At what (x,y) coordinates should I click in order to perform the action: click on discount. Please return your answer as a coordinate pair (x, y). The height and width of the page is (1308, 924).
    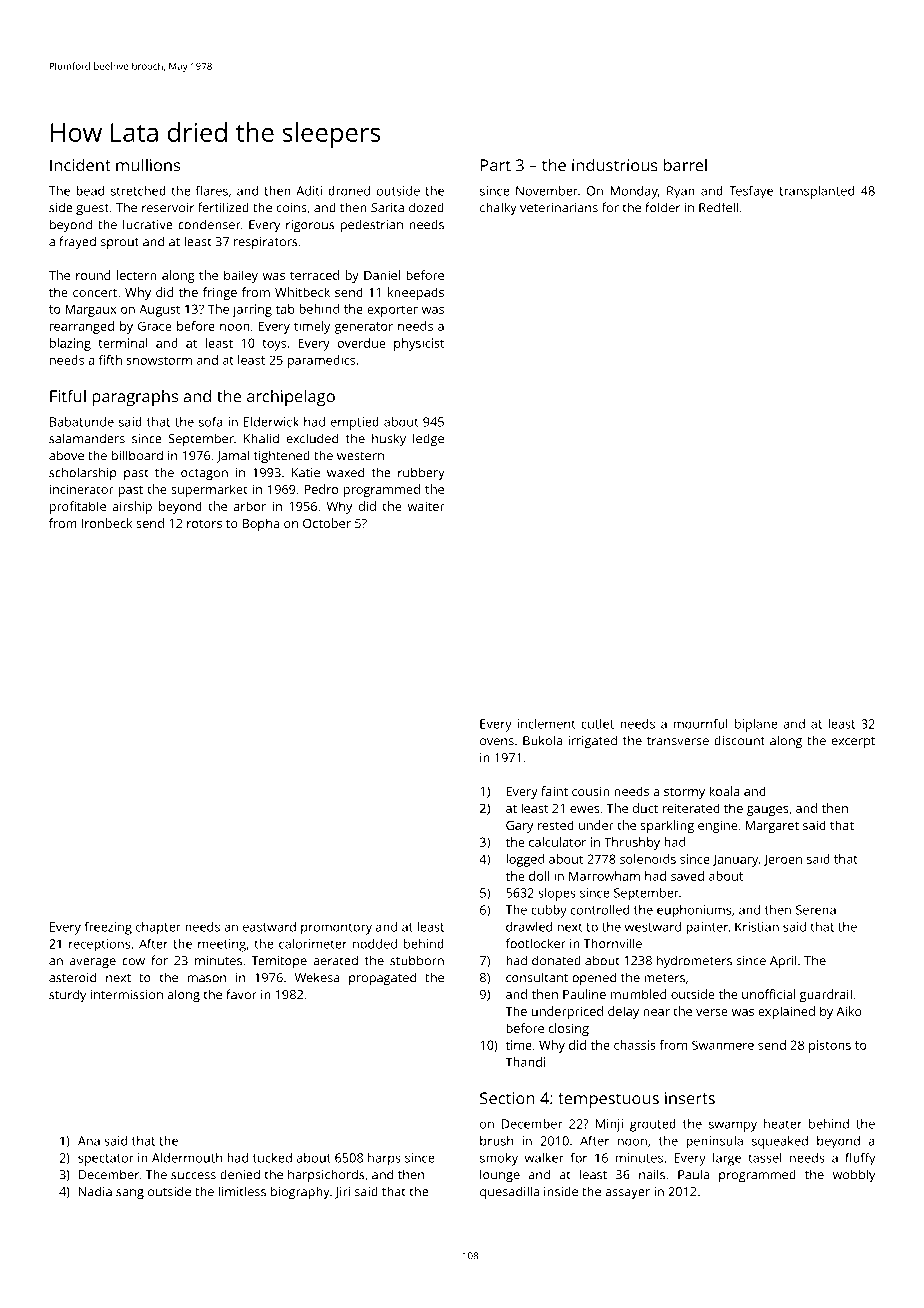
    Looking at the image, I should click on (739, 740).
